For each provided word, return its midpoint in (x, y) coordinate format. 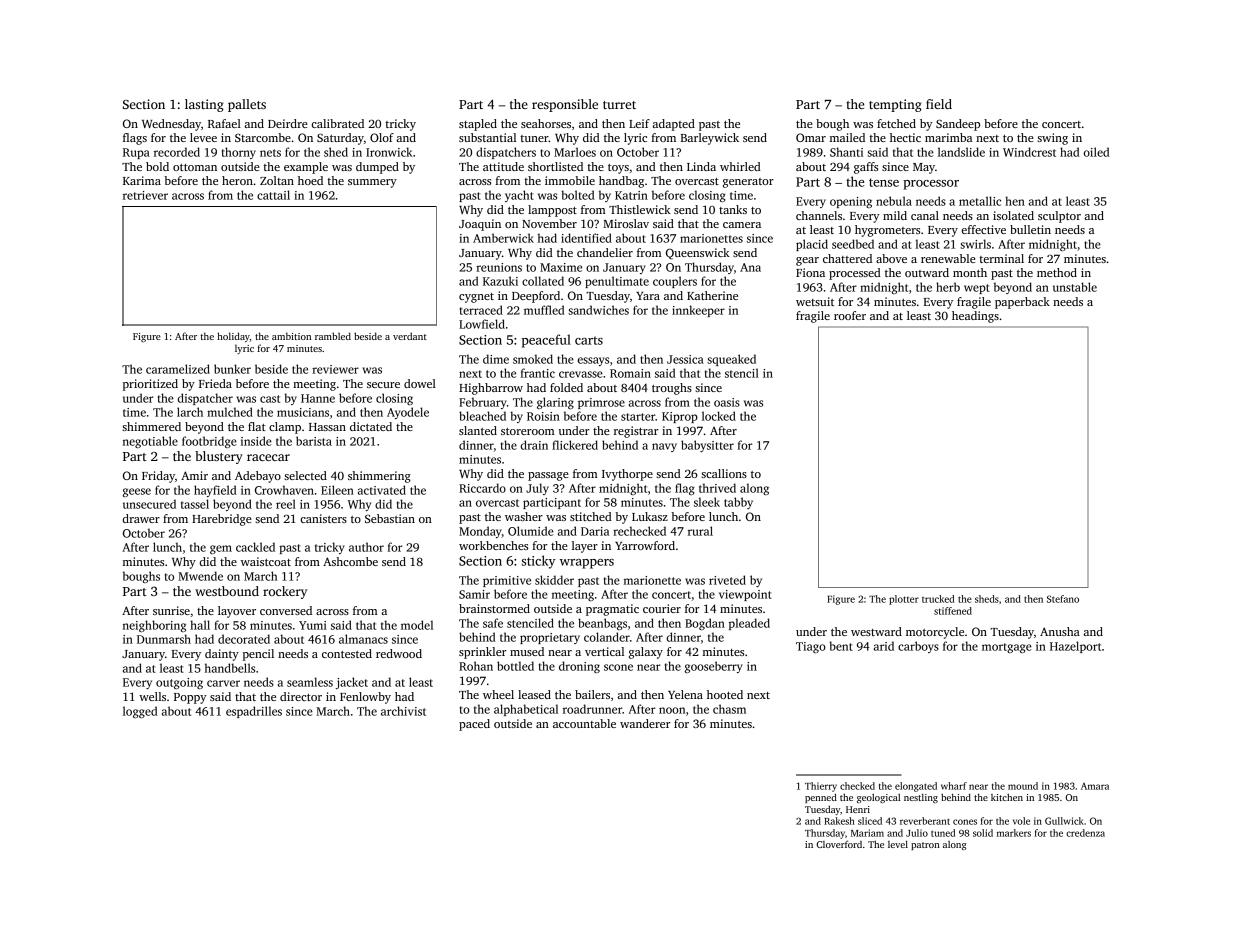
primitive (507, 581)
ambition (291, 336)
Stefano (1063, 599)
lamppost (552, 211)
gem (221, 549)
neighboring (154, 626)
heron (237, 180)
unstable (1075, 287)
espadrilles (254, 712)
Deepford (536, 297)
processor (931, 185)
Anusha (1060, 631)
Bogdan (705, 624)
